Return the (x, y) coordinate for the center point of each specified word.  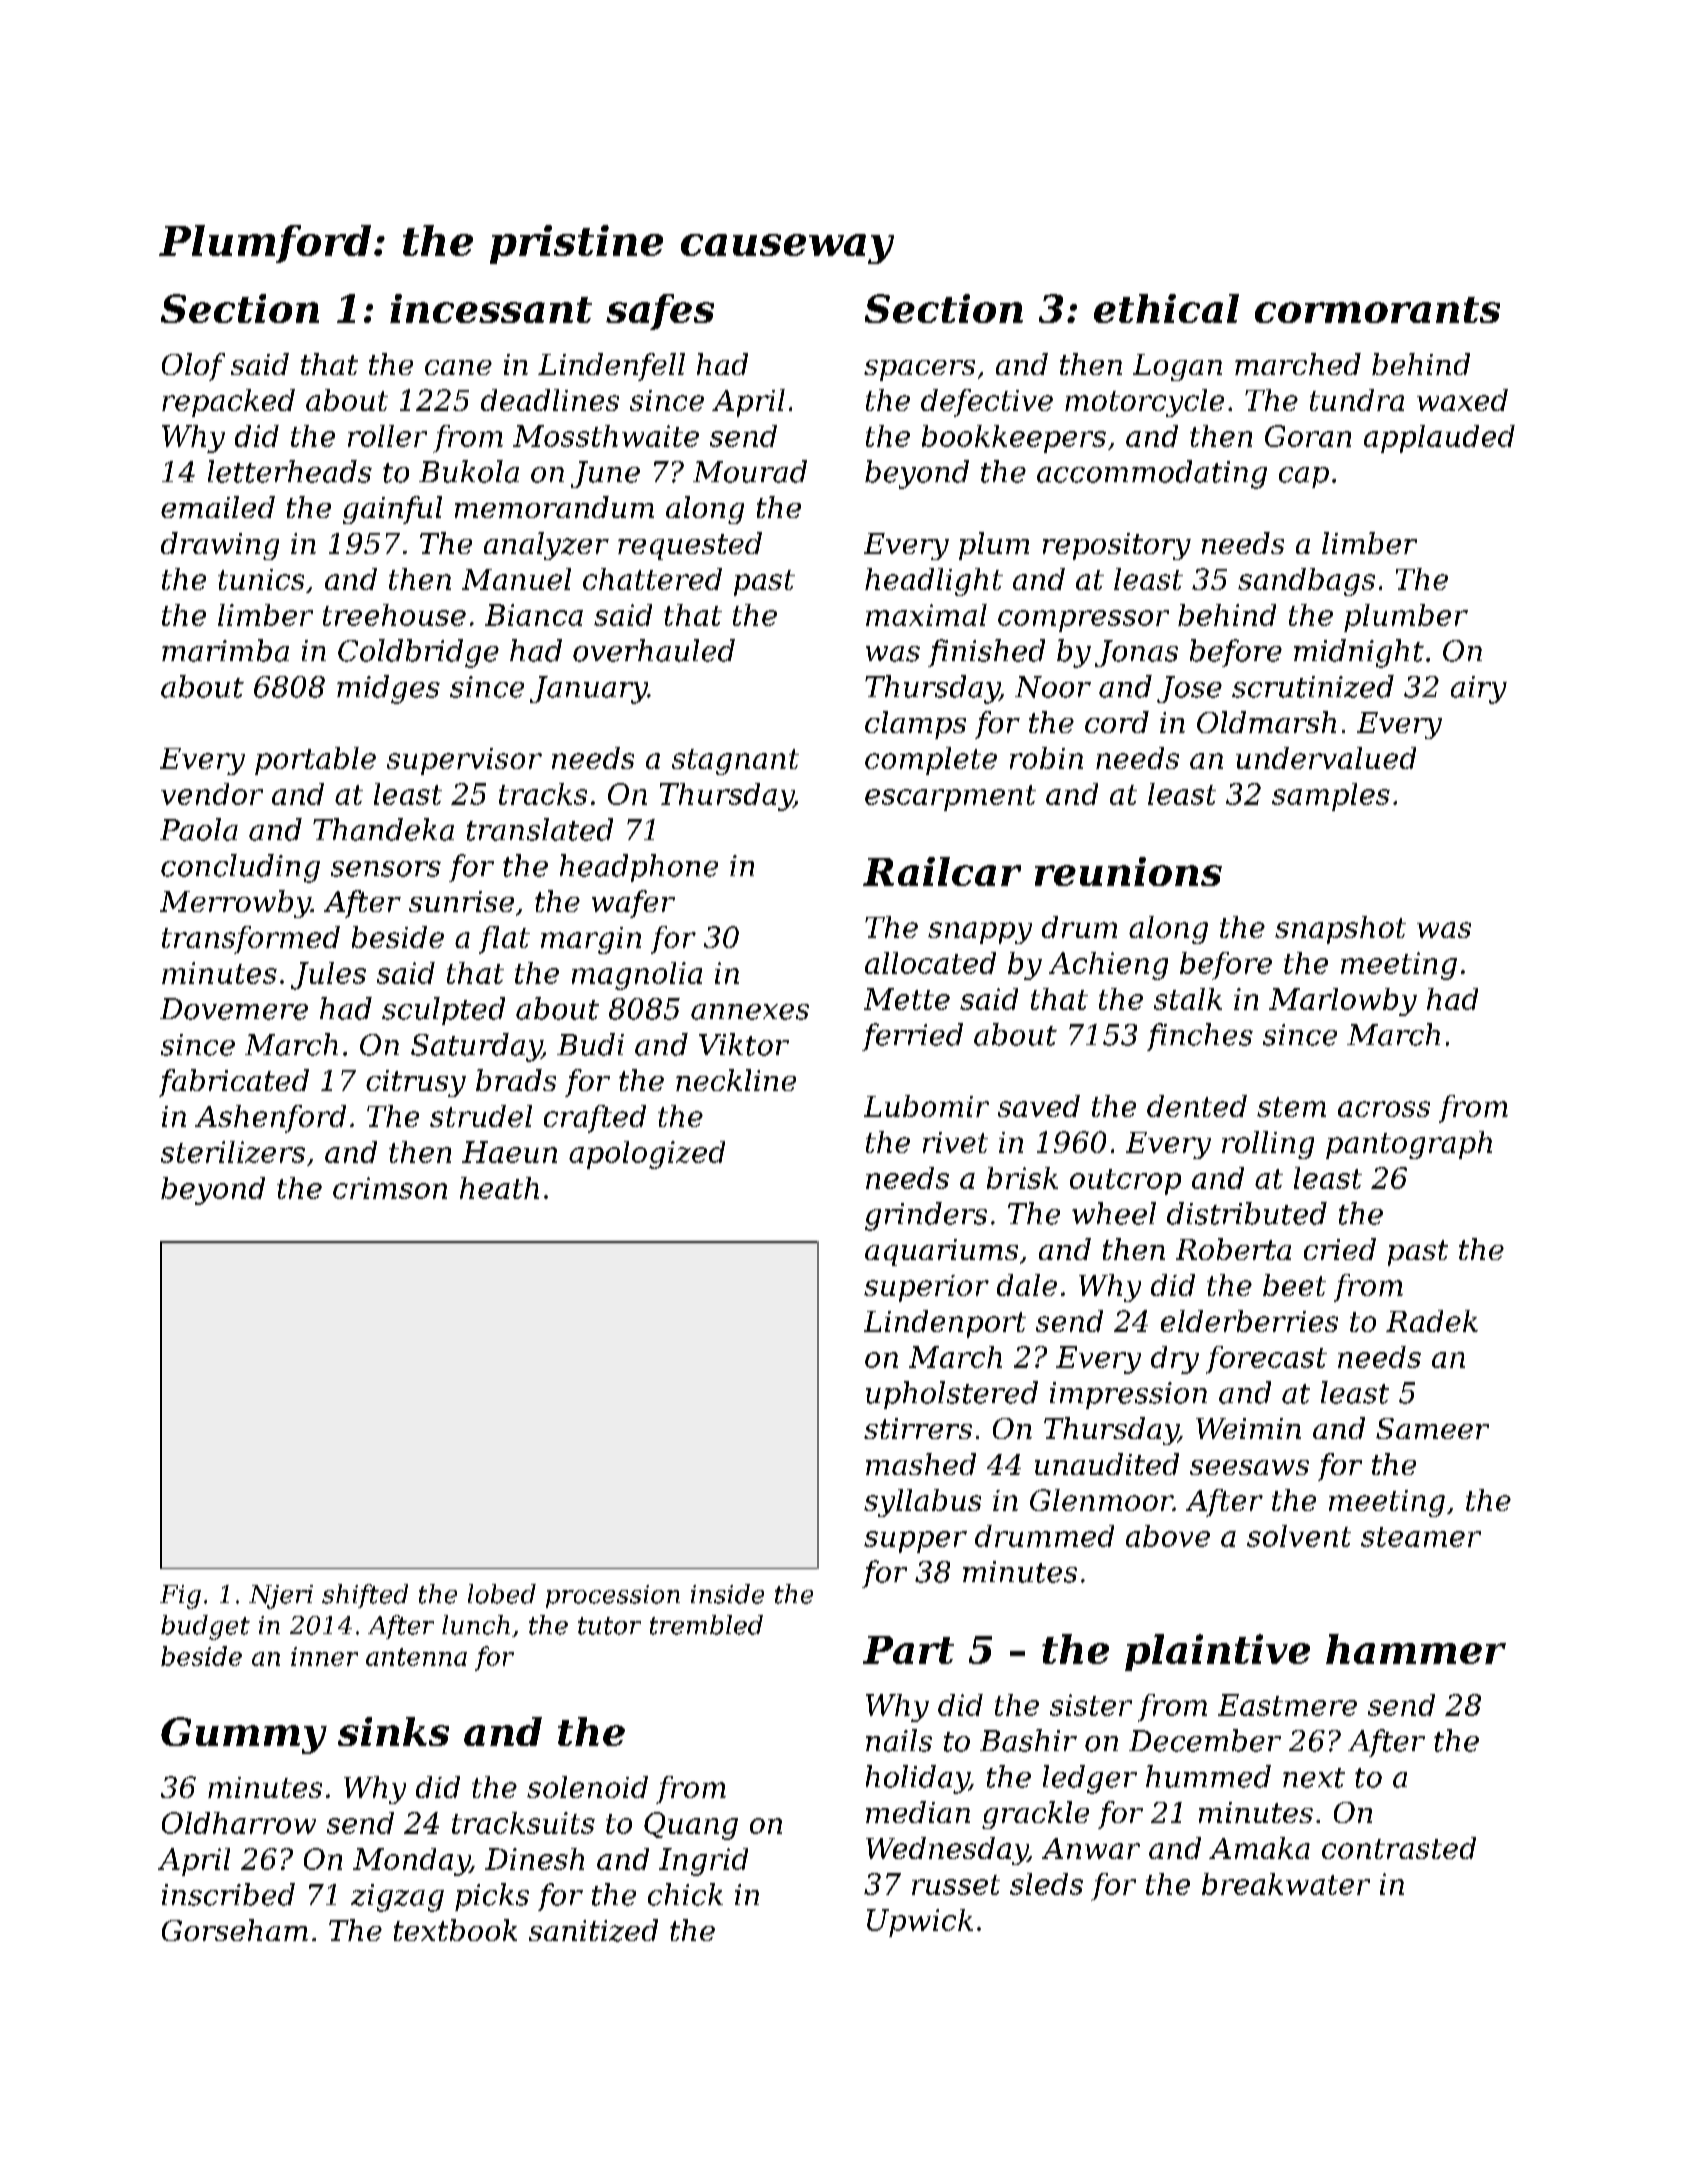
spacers (919, 370)
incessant (491, 308)
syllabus (922, 1503)
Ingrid (703, 1862)
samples (1331, 797)
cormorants (1377, 310)
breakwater (1286, 1884)
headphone (639, 868)
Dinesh (534, 1859)
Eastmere (1287, 1705)
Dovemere (234, 1009)
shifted (365, 1596)
